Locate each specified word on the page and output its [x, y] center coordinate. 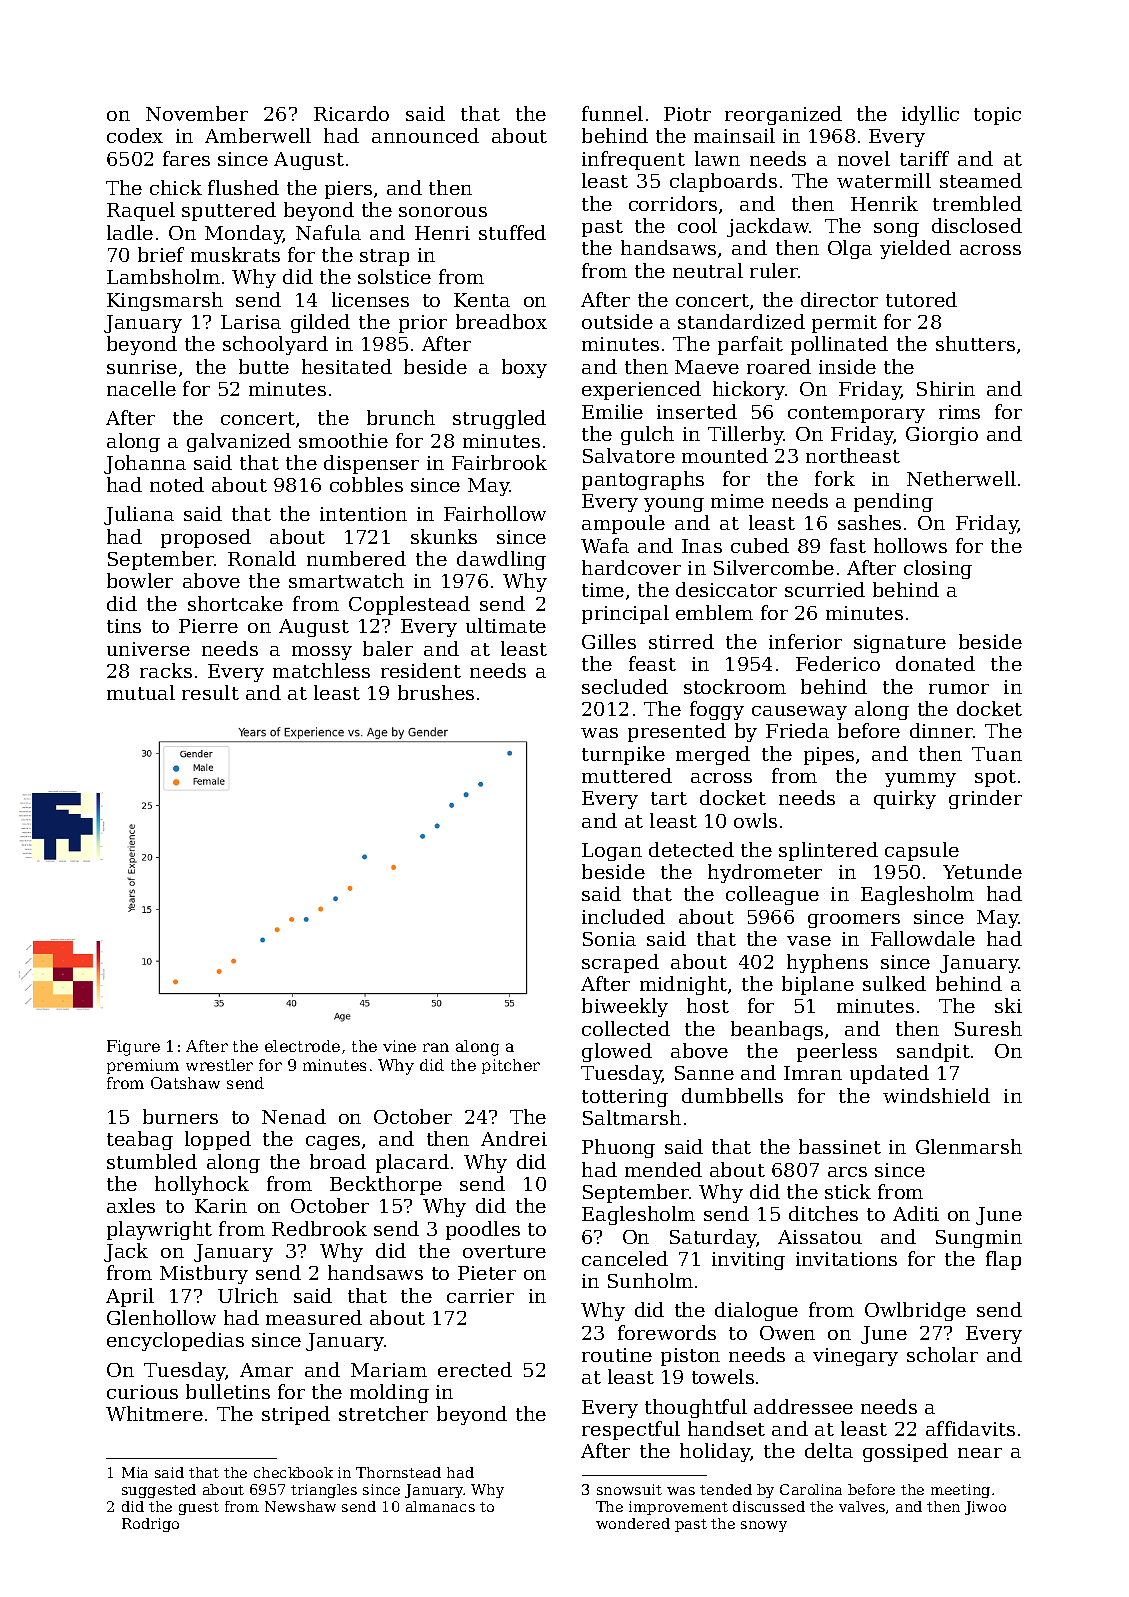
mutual [141, 692]
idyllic [930, 115]
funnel [612, 113]
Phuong [618, 1148]
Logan [612, 852]
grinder [985, 799]
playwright [159, 1230]
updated [889, 1074]
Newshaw [300, 1506]
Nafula [328, 232]
